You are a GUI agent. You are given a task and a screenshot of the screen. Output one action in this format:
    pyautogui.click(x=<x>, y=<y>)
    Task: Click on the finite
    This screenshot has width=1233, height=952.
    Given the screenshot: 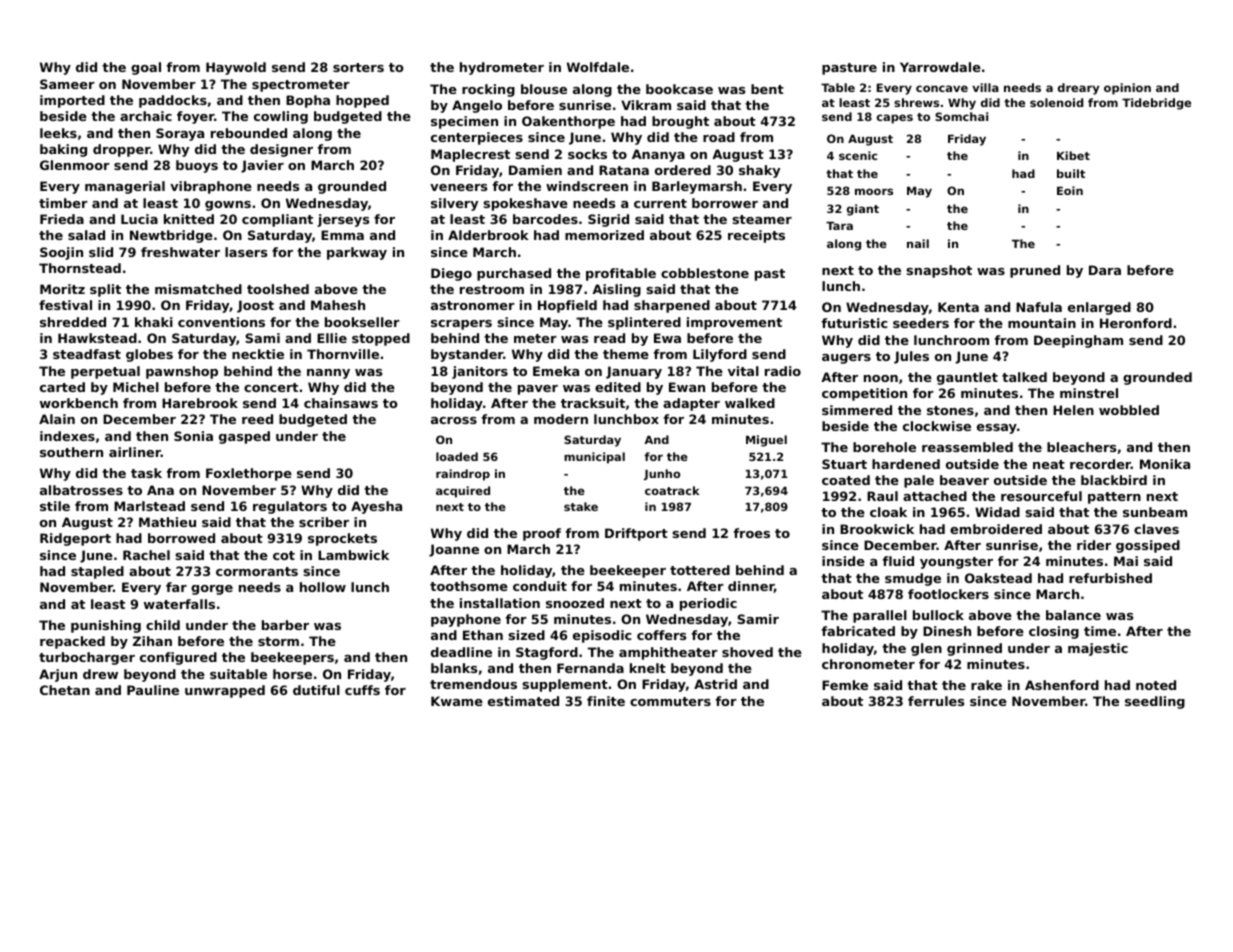 What is the action you would take?
    pyautogui.click(x=606, y=701)
